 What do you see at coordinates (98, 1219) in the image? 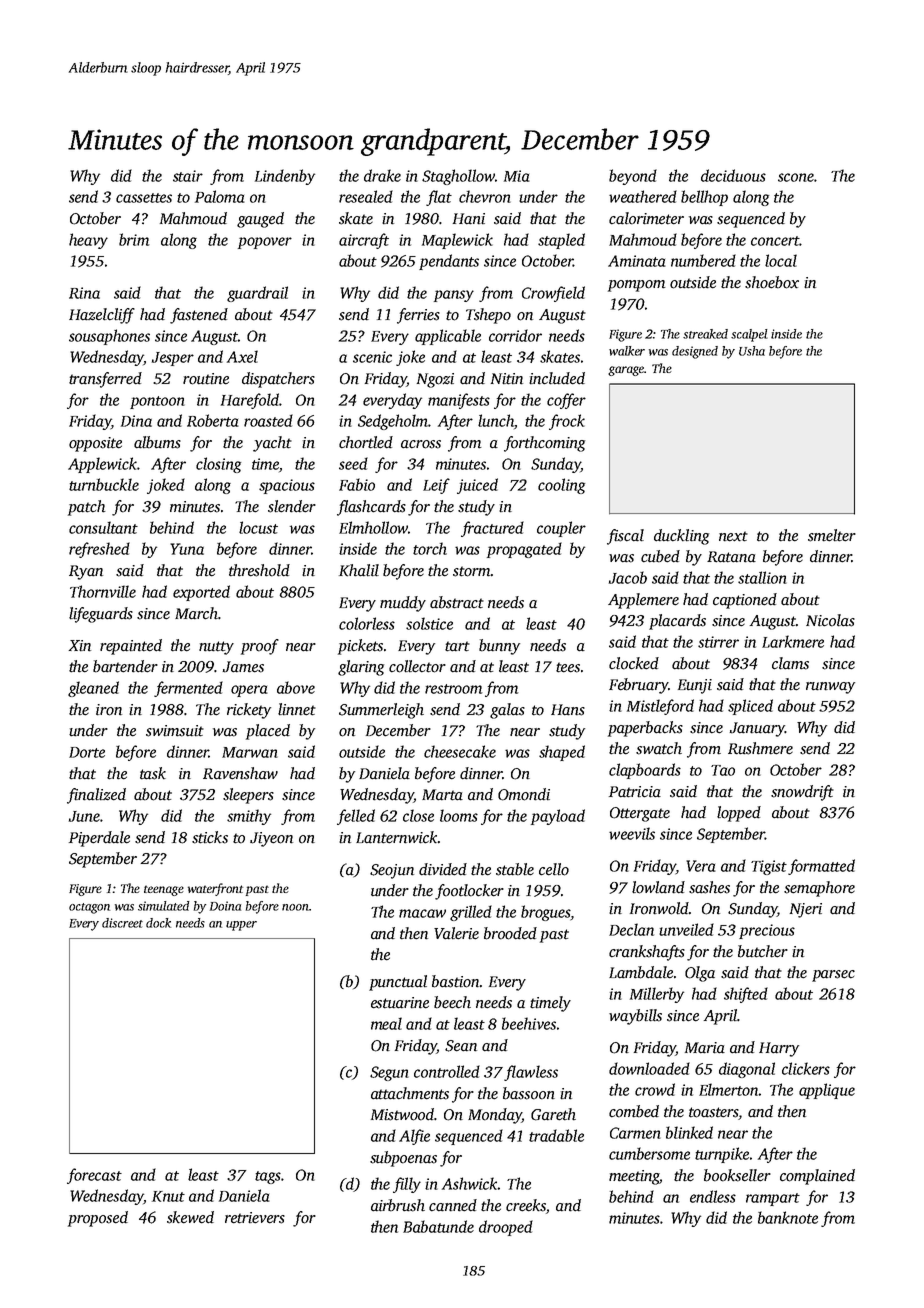
I see `proposed` at bounding box center [98, 1219].
